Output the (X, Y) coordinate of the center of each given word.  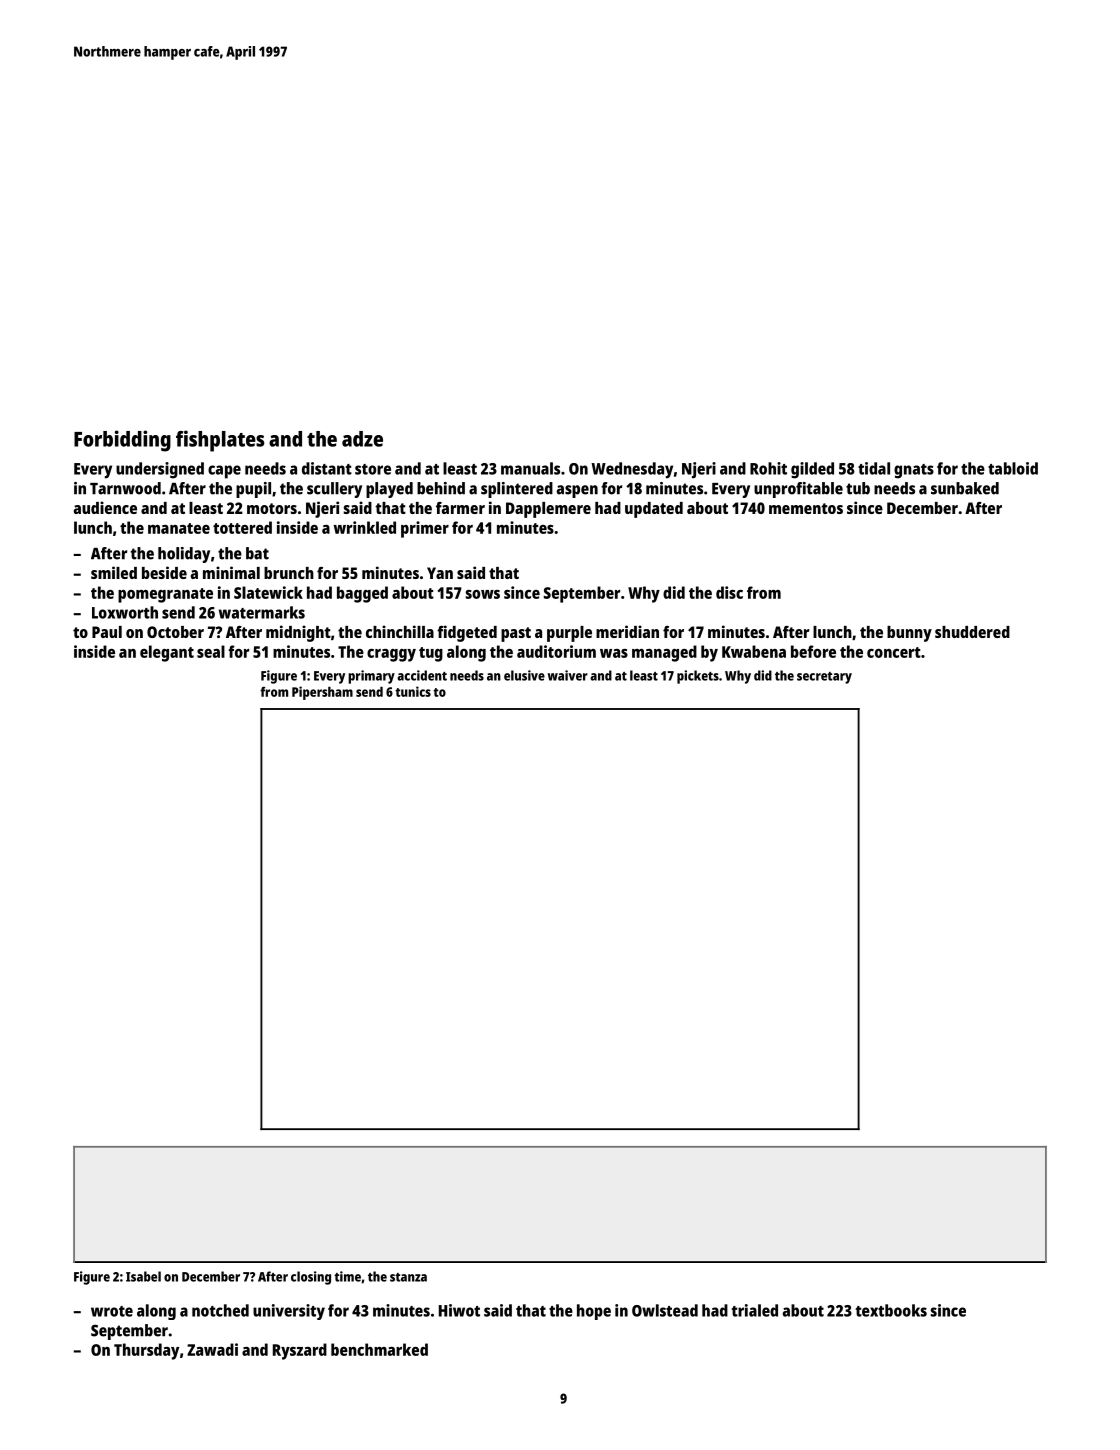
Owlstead (665, 1310)
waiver (568, 675)
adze (362, 439)
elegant (167, 653)
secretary (824, 678)
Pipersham (322, 693)
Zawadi (212, 1349)
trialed (755, 1310)
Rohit (768, 468)
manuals (530, 468)
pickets (698, 677)
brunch (289, 573)
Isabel (143, 1276)
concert (894, 652)
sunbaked (965, 488)
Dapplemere (548, 510)
